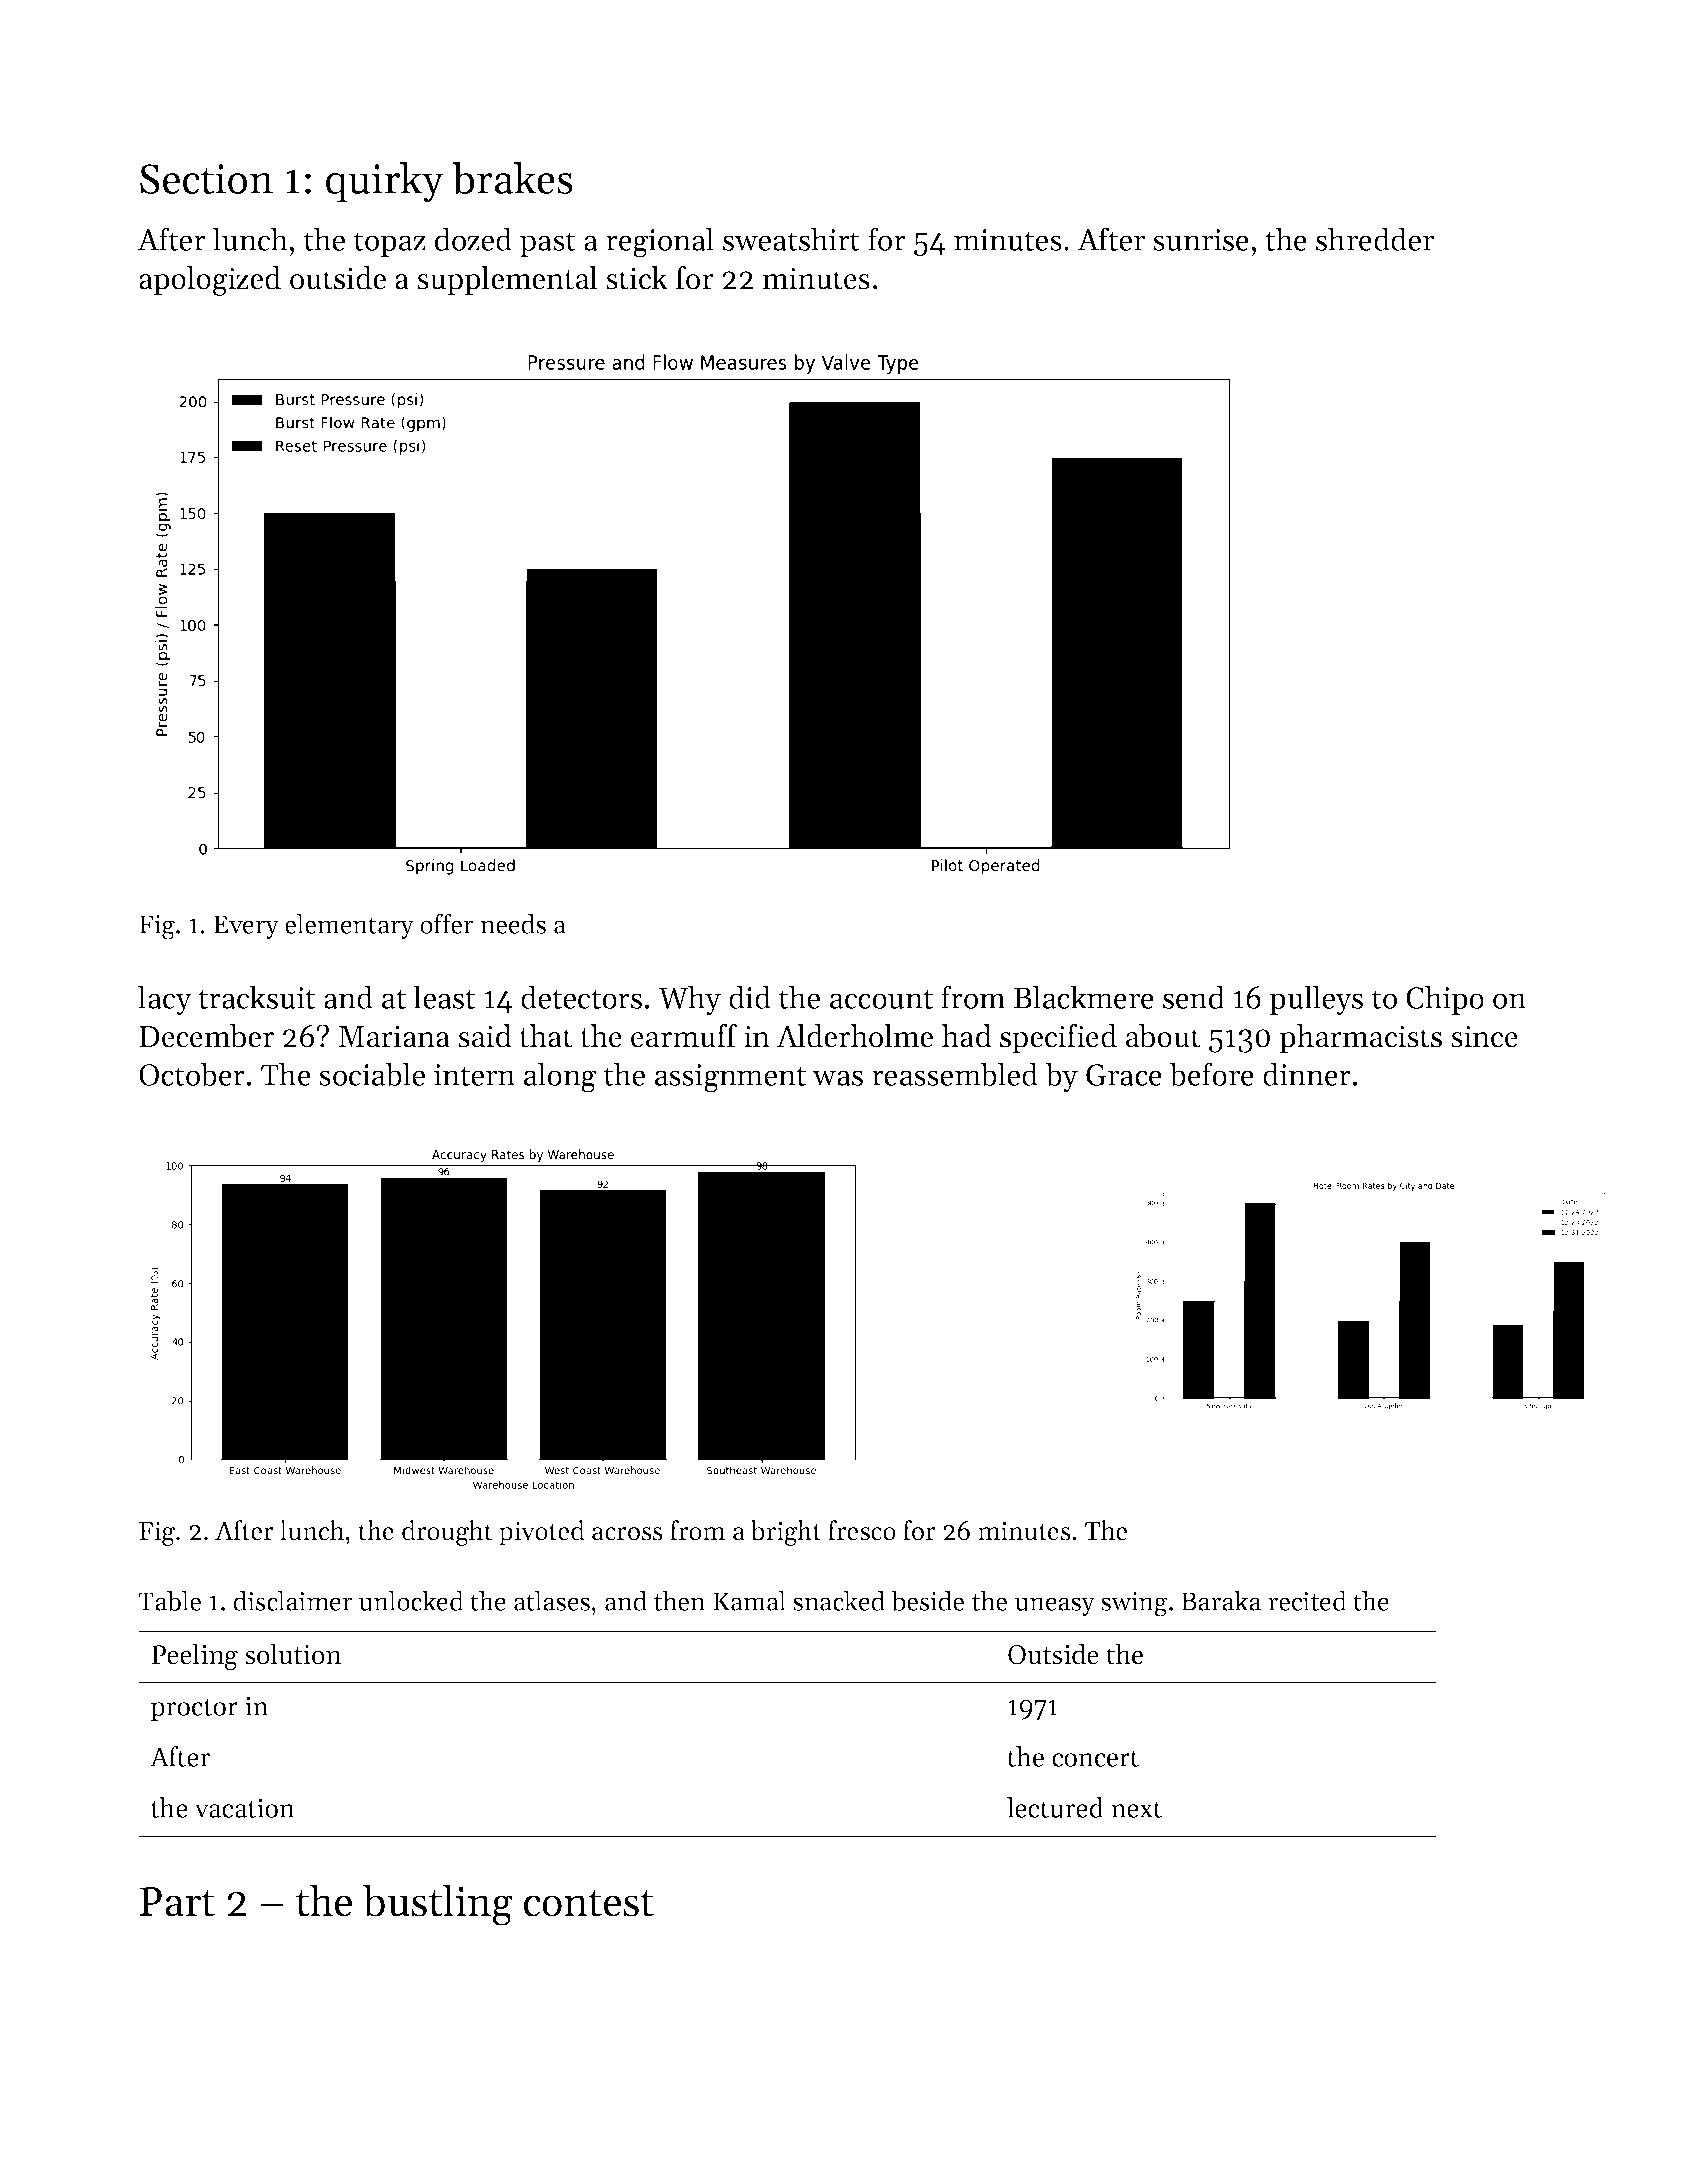  I want to click on drought, so click(447, 1533).
